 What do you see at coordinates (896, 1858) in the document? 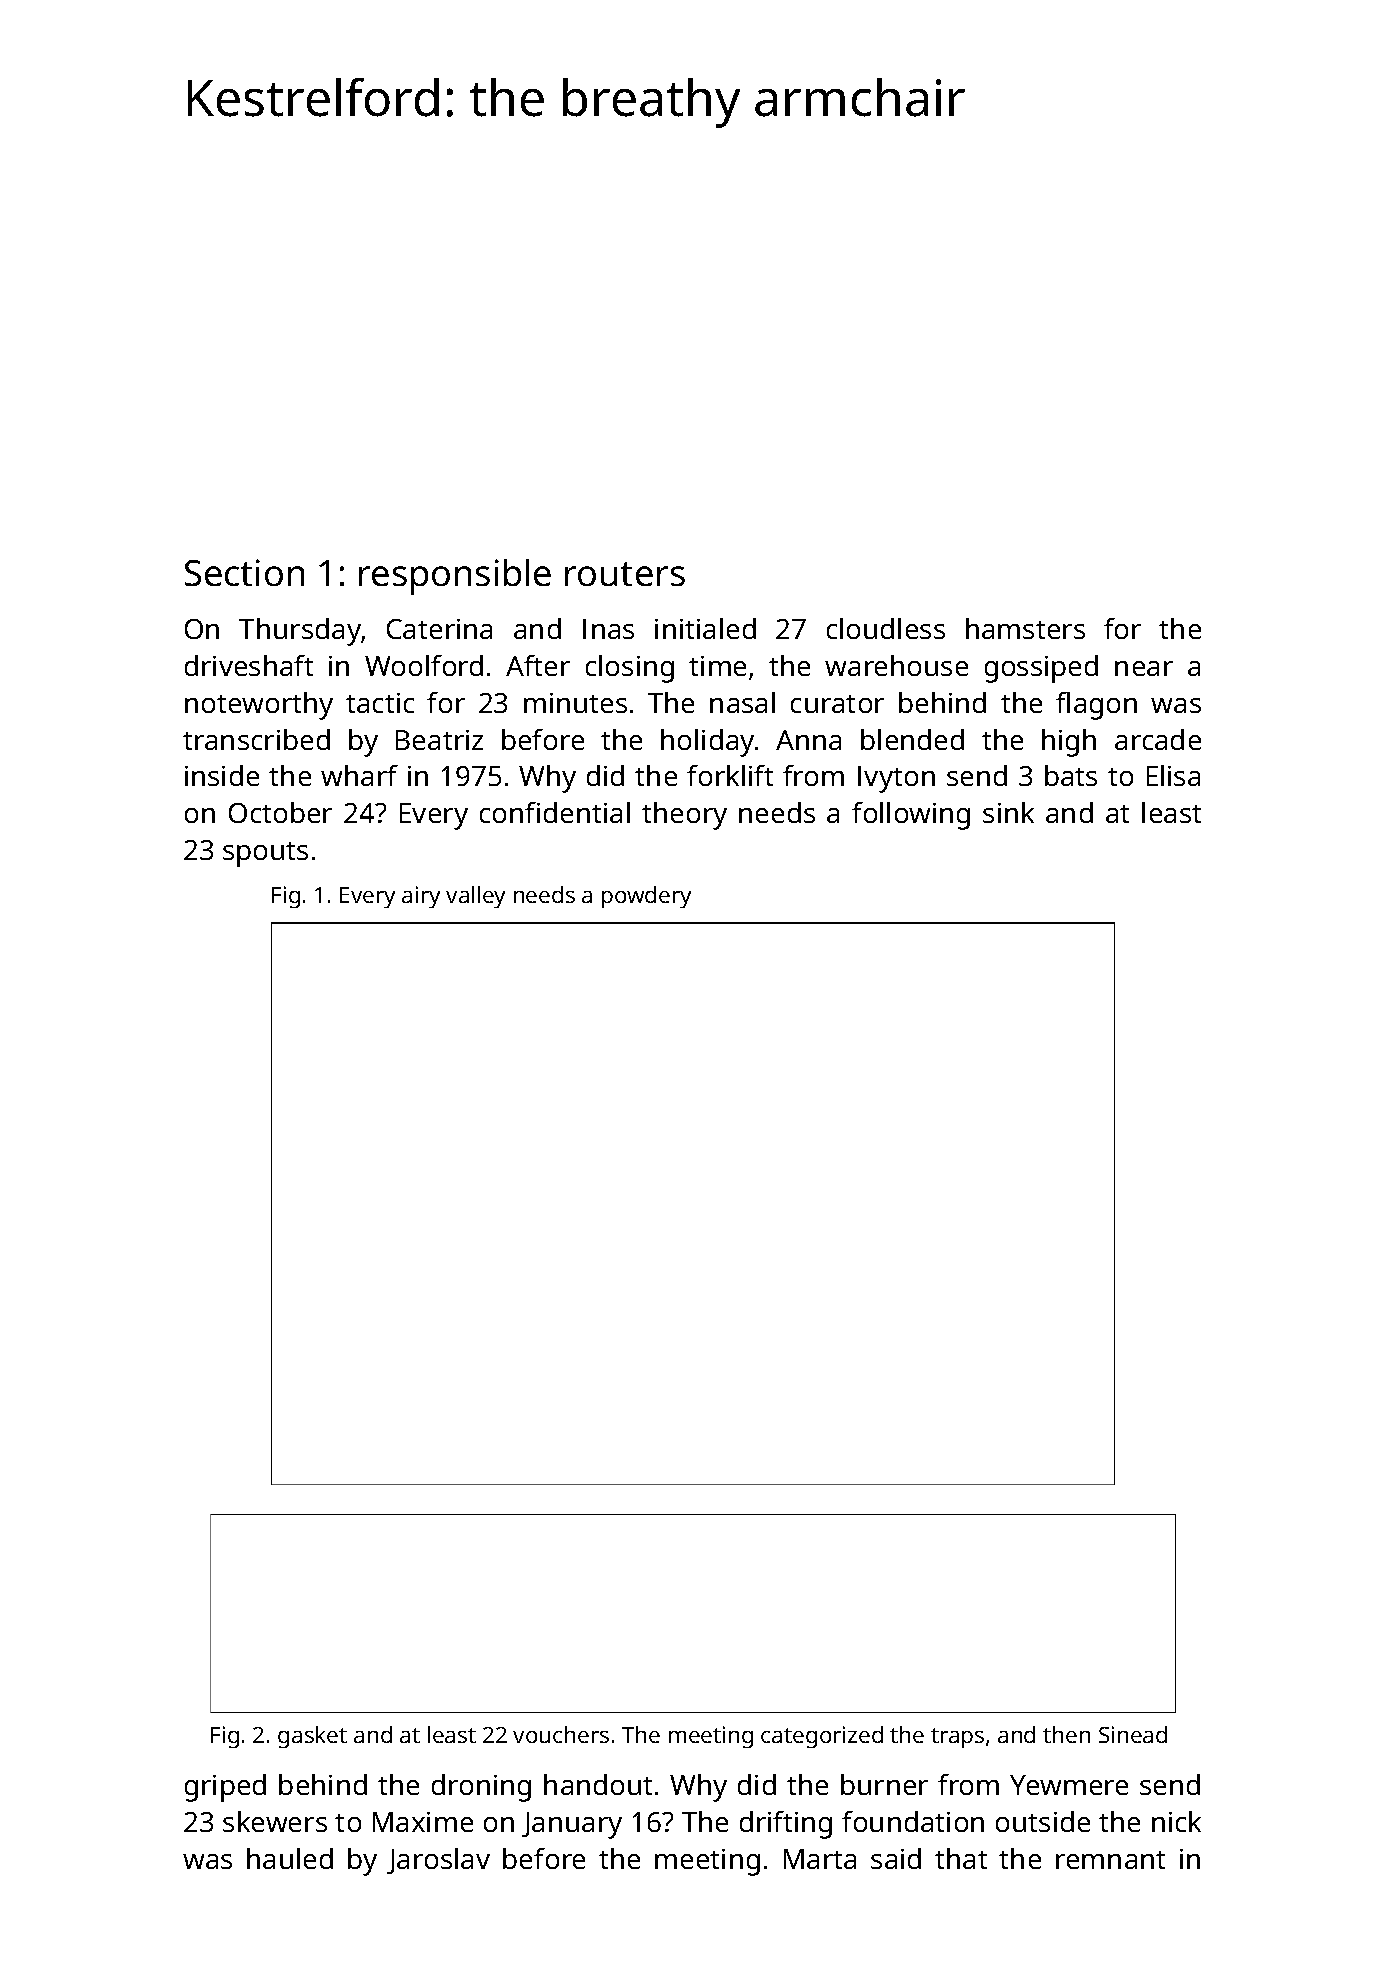
I see `said` at bounding box center [896, 1858].
